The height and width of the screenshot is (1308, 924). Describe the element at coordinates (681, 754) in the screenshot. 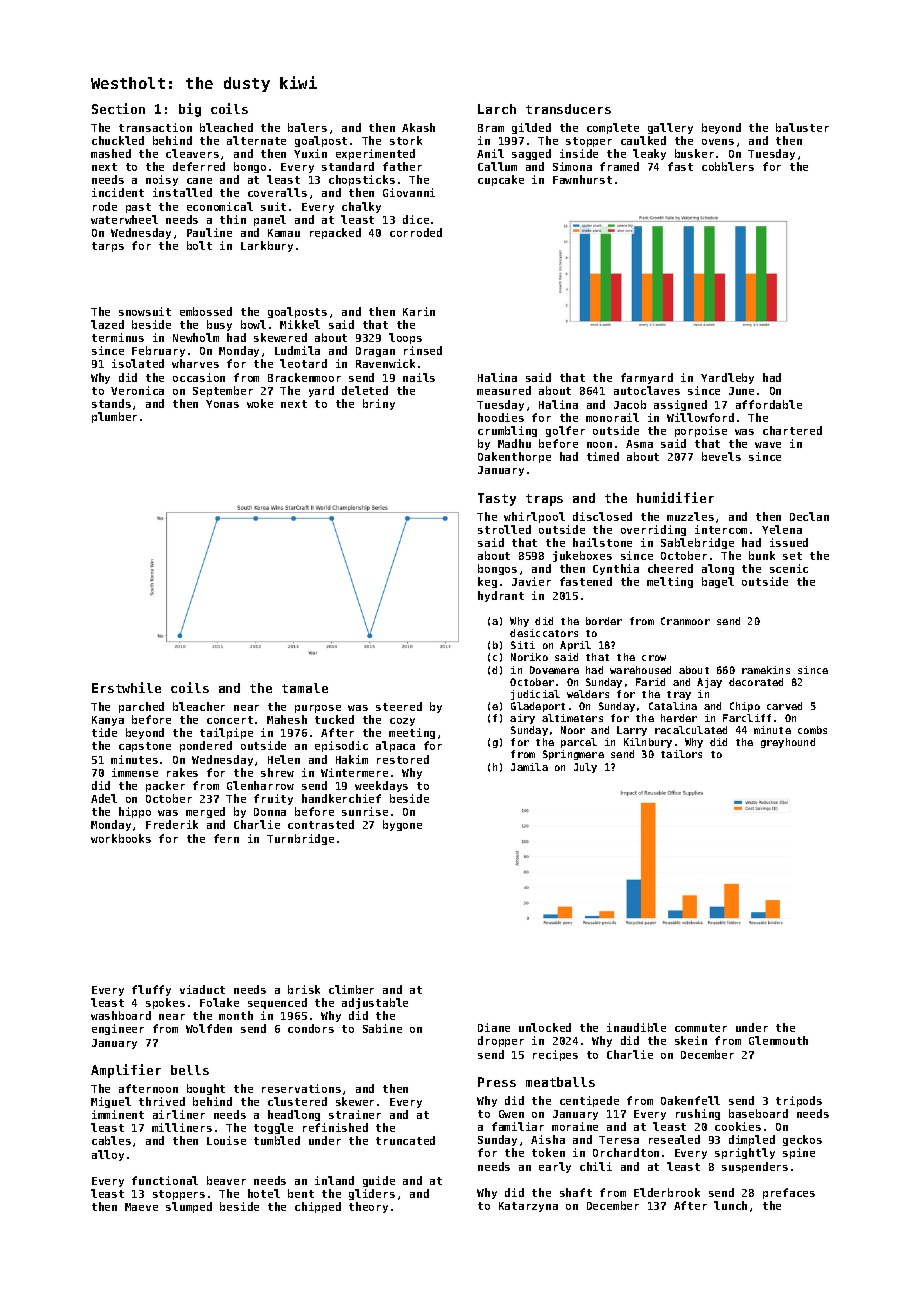

I see `tailors` at that location.
